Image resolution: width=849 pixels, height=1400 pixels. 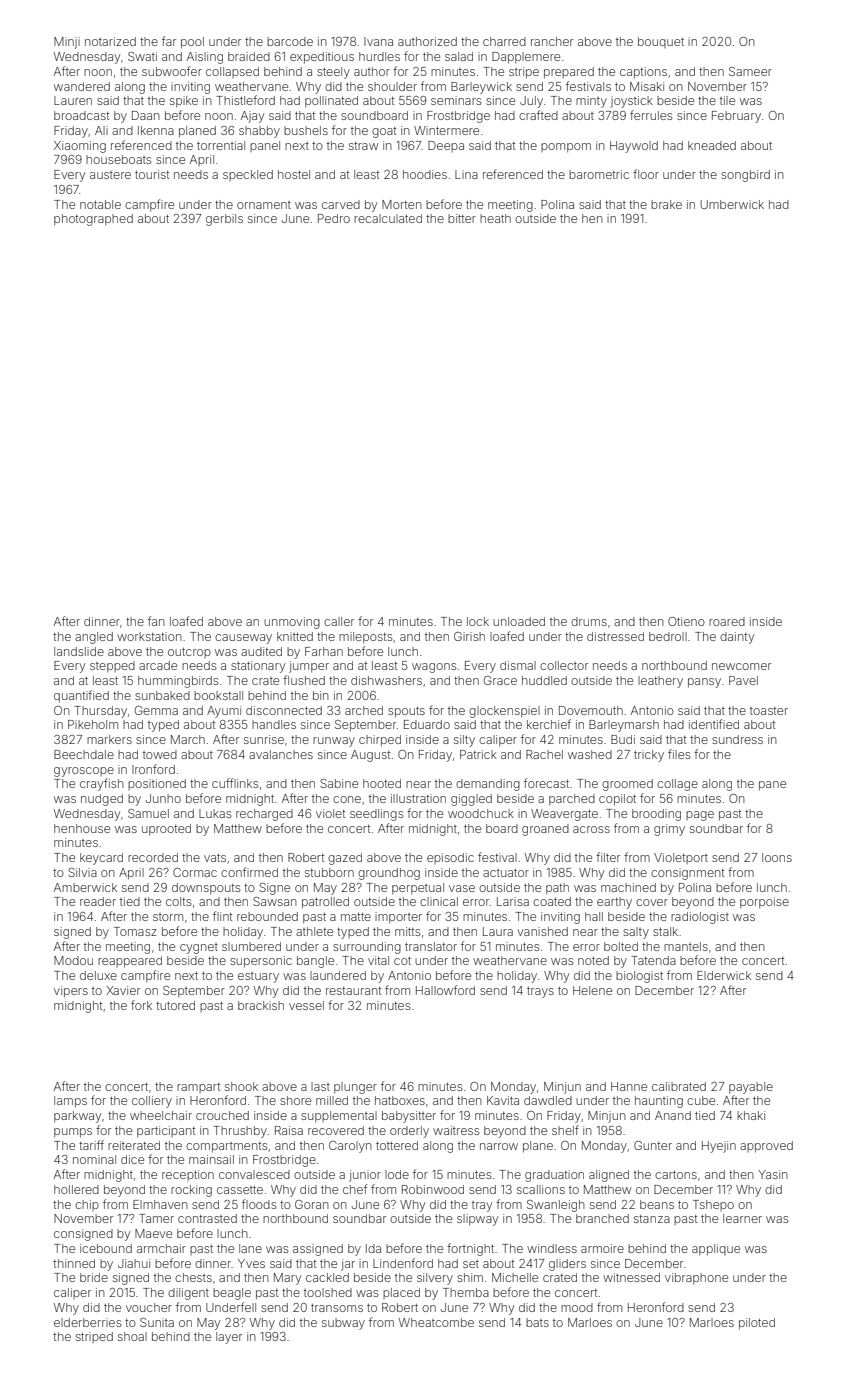 I want to click on pool, so click(x=192, y=43).
